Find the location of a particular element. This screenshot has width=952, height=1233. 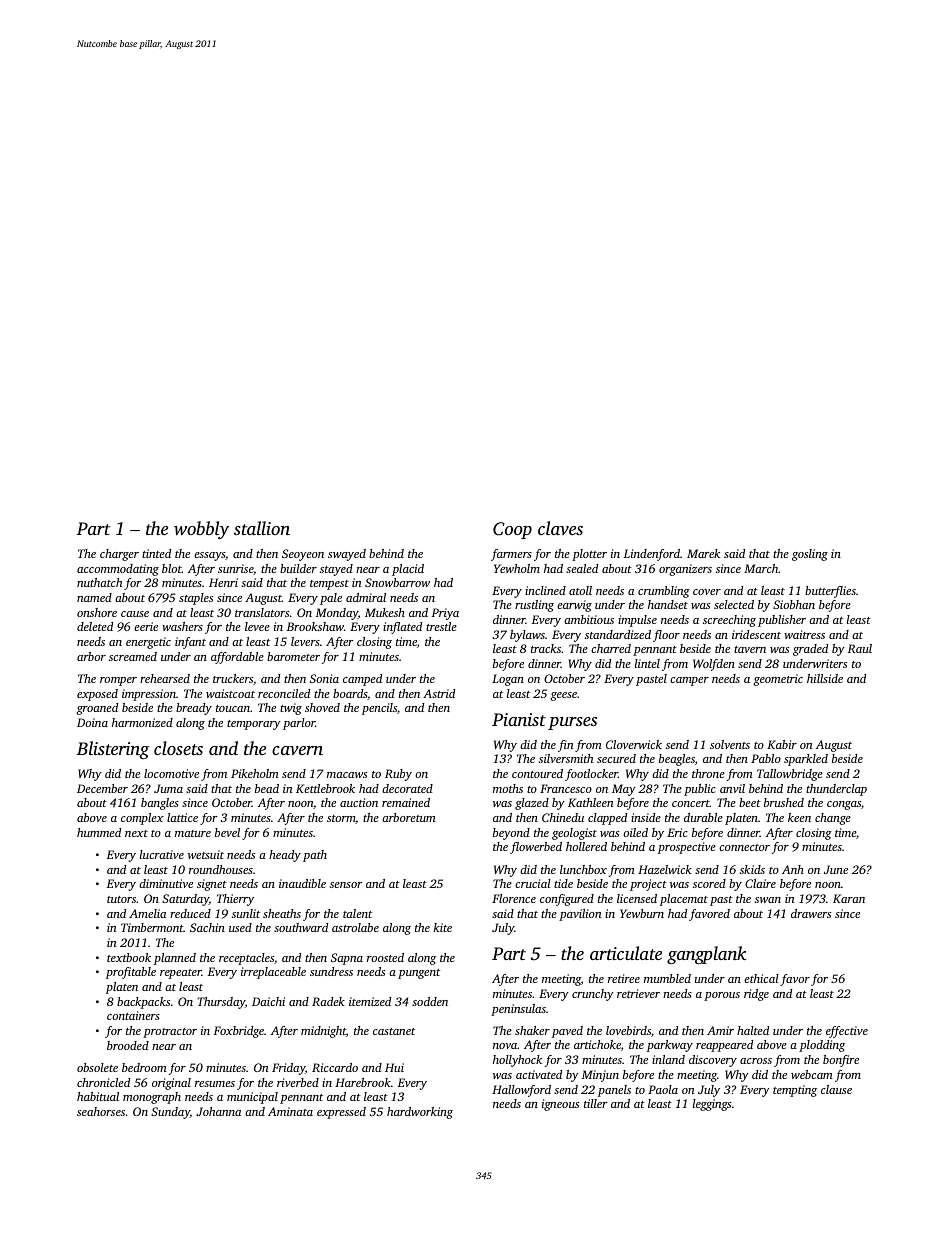

leggings is located at coordinates (712, 1105).
